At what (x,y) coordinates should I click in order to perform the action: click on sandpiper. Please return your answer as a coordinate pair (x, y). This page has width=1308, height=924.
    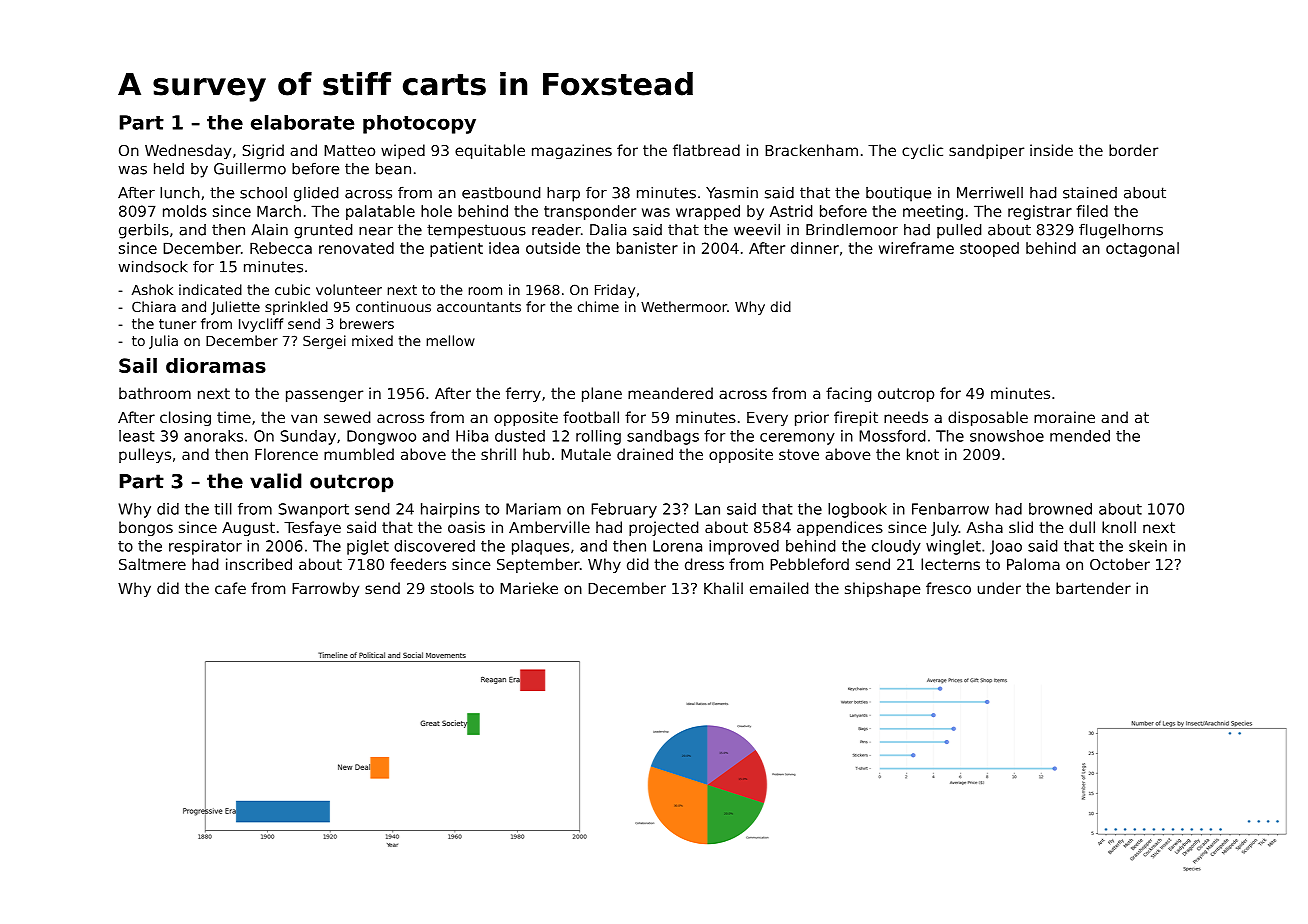
    Looking at the image, I should click on (986, 151).
